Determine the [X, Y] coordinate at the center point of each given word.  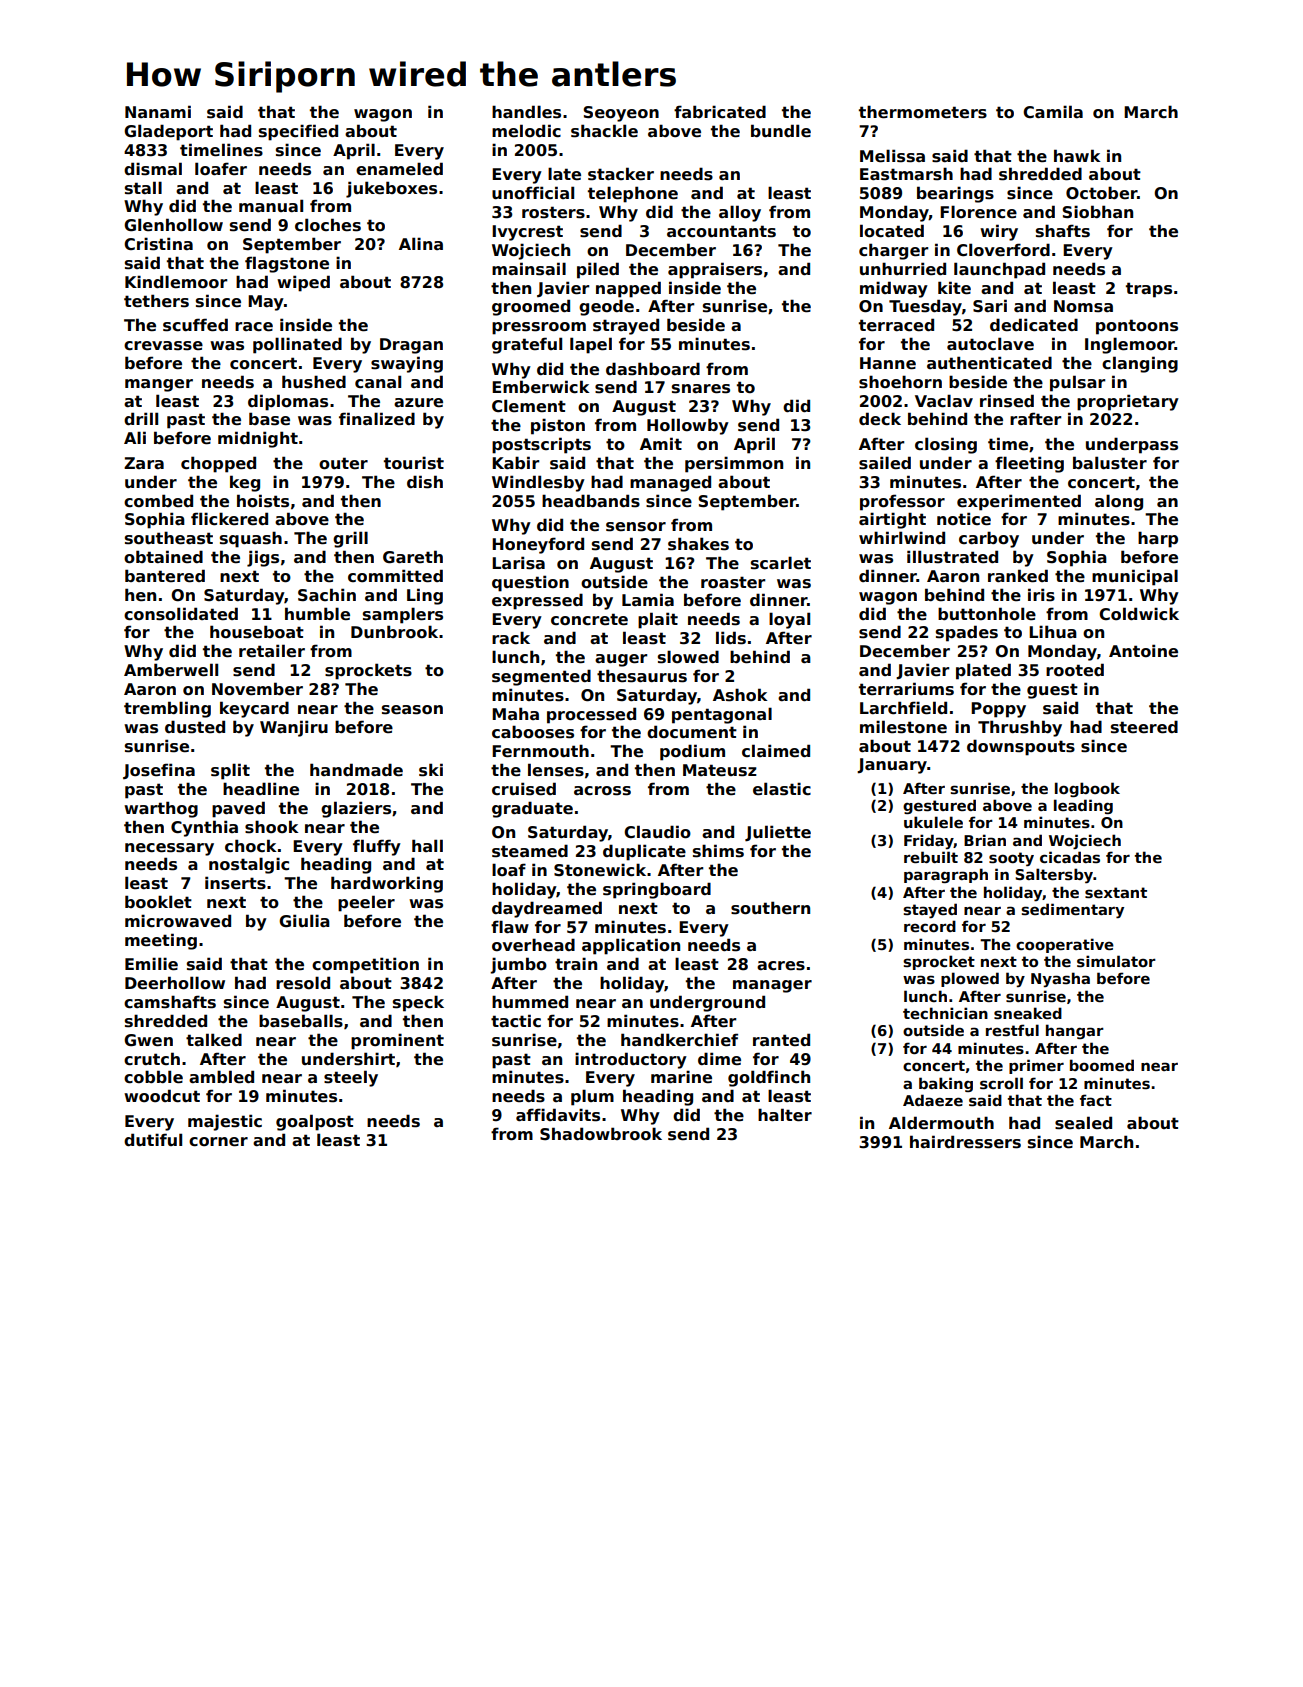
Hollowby [688, 426]
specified [298, 132]
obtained [163, 557]
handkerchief [679, 1040]
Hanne [888, 363]
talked [214, 1039]
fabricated [720, 112]
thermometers [923, 112]
